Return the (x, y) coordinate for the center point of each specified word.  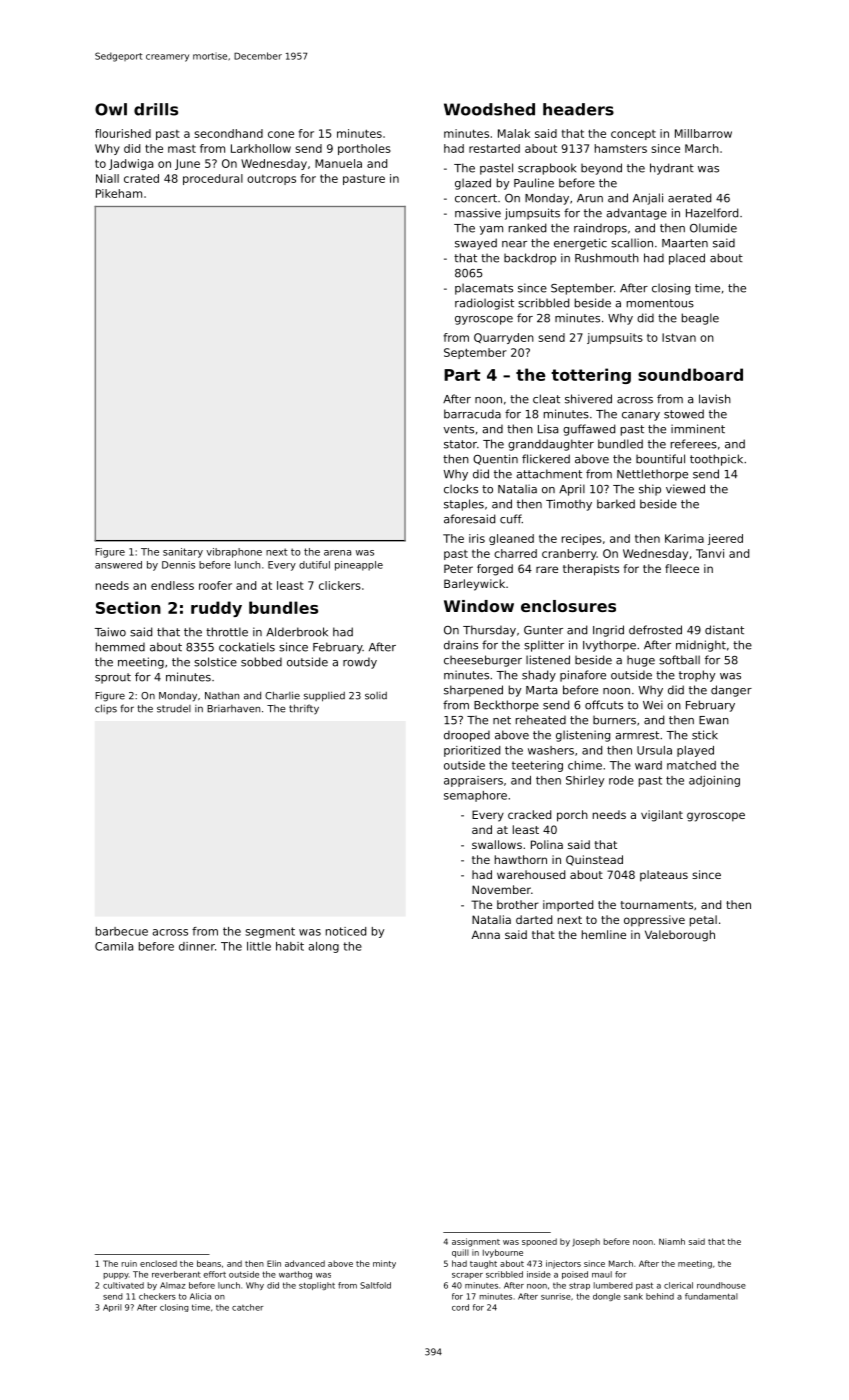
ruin (129, 1263)
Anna (486, 934)
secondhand (228, 133)
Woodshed (489, 109)
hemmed (120, 647)
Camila (114, 946)
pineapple (359, 566)
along (323, 947)
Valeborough (680, 936)
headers (578, 109)
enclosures (568, 606)
